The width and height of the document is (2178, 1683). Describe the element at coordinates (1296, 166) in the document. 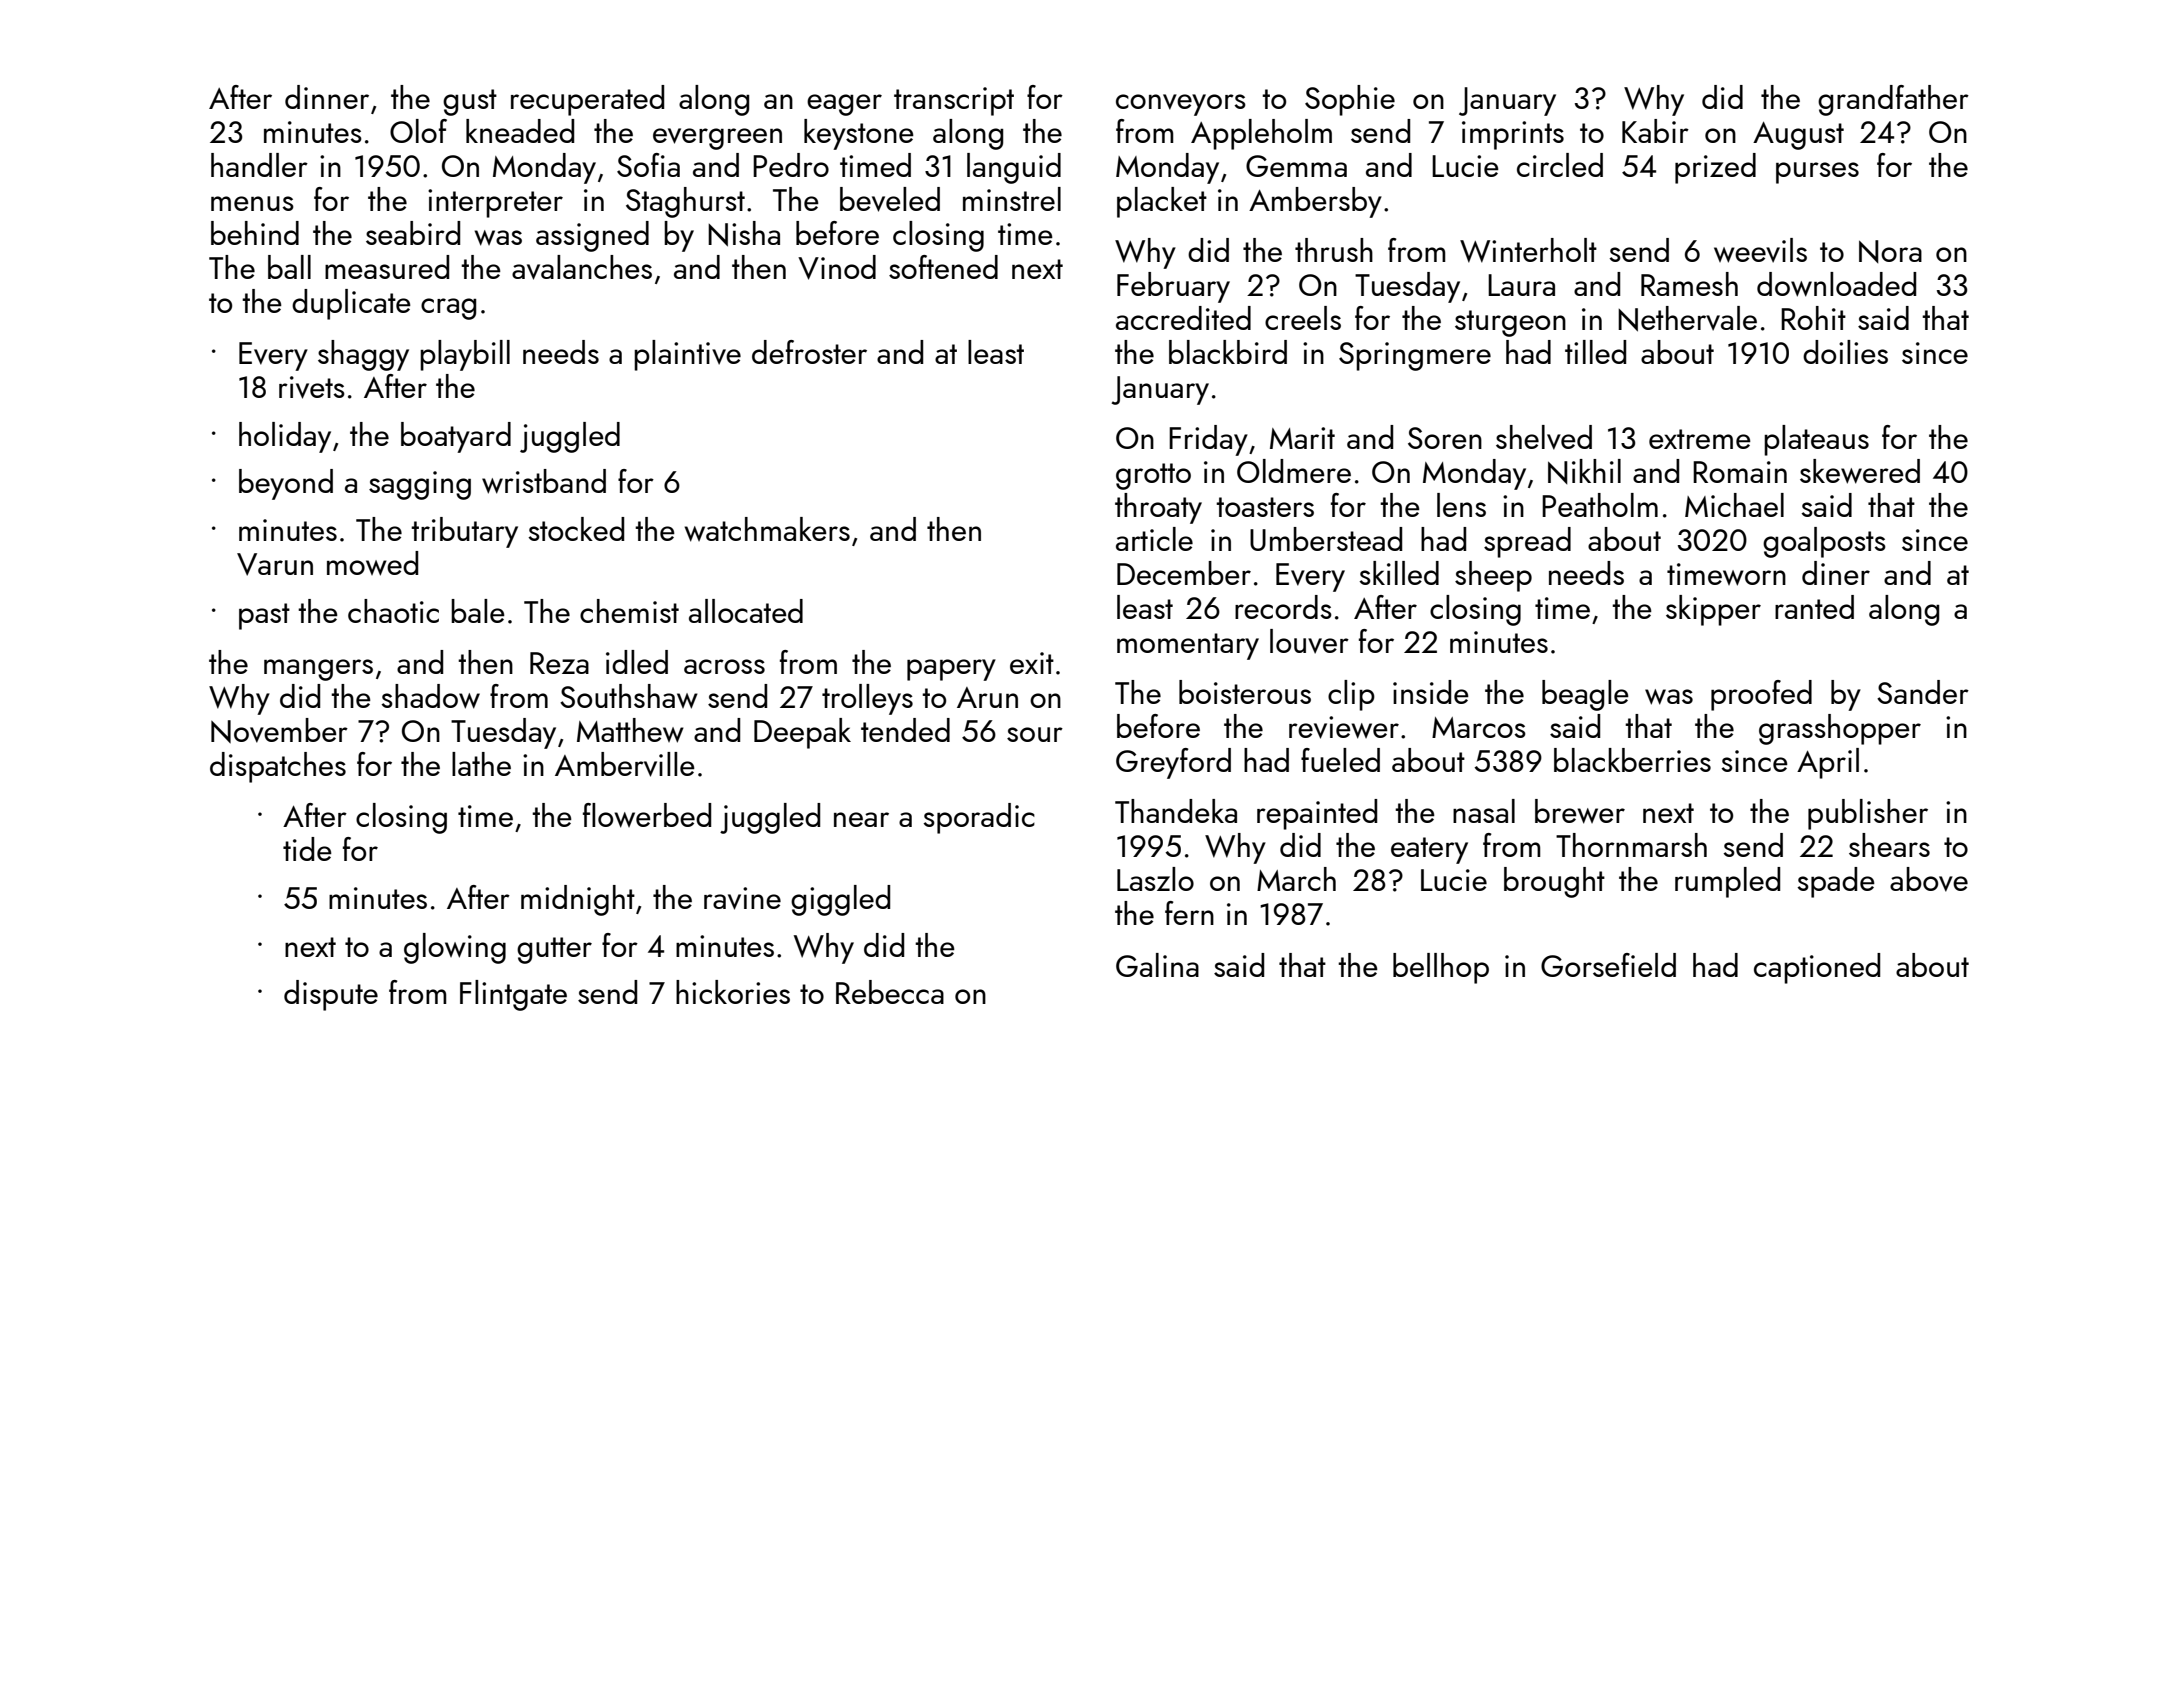

I see `Gemma` at that location.
